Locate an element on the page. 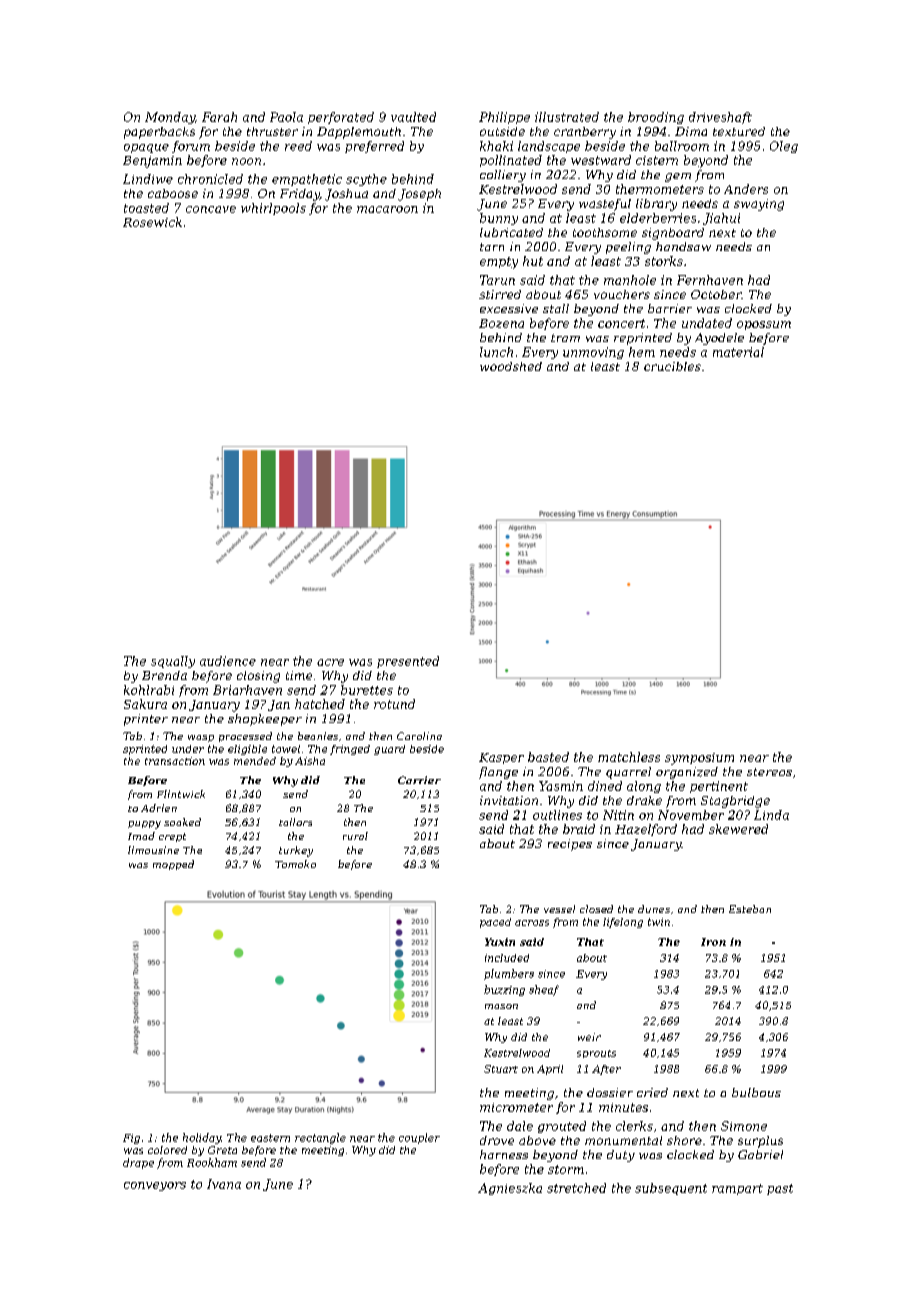  Stuart is located at coordinates (501, 1069).
